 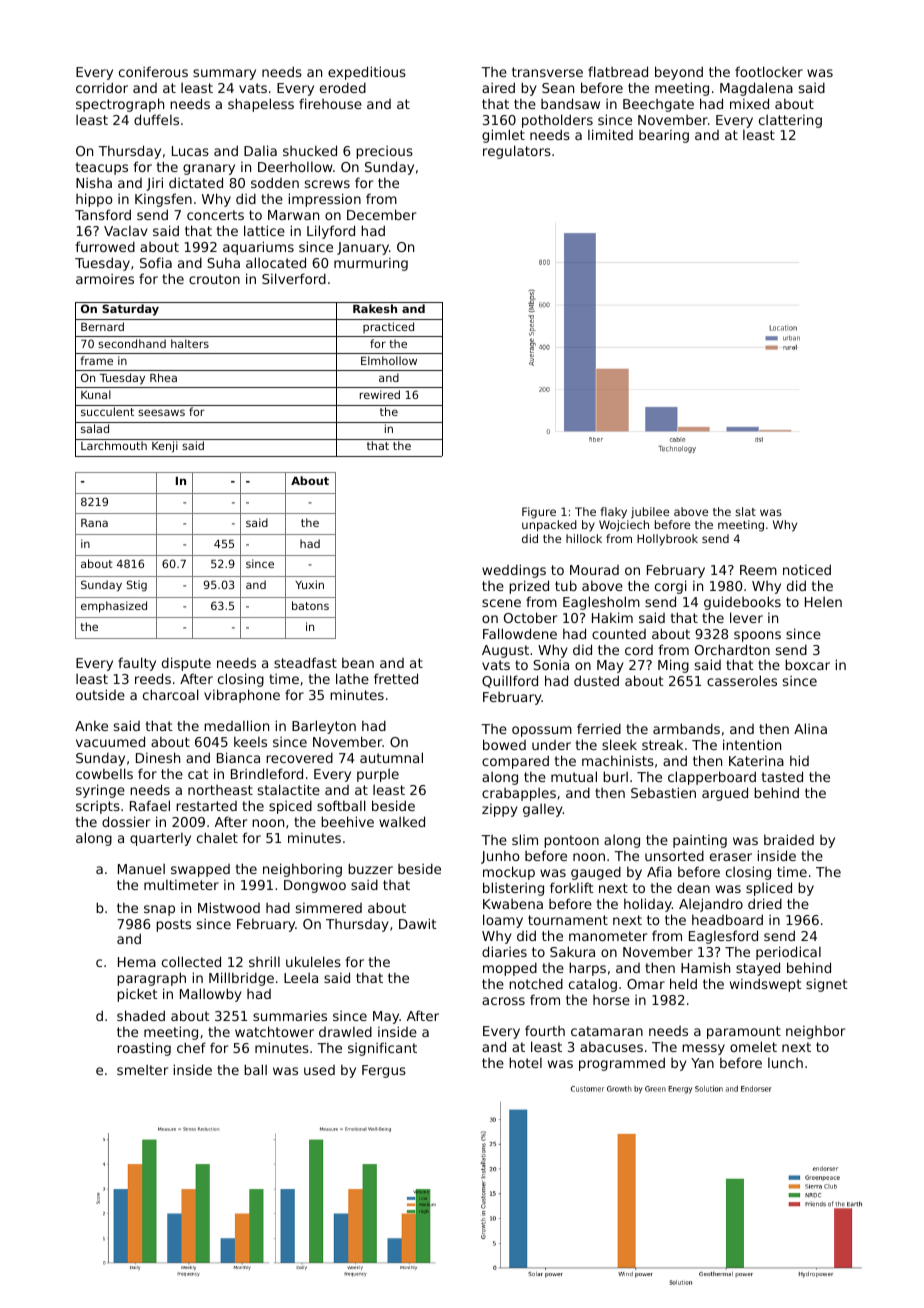 I want to click on used, so click(x=319, y=1070).
